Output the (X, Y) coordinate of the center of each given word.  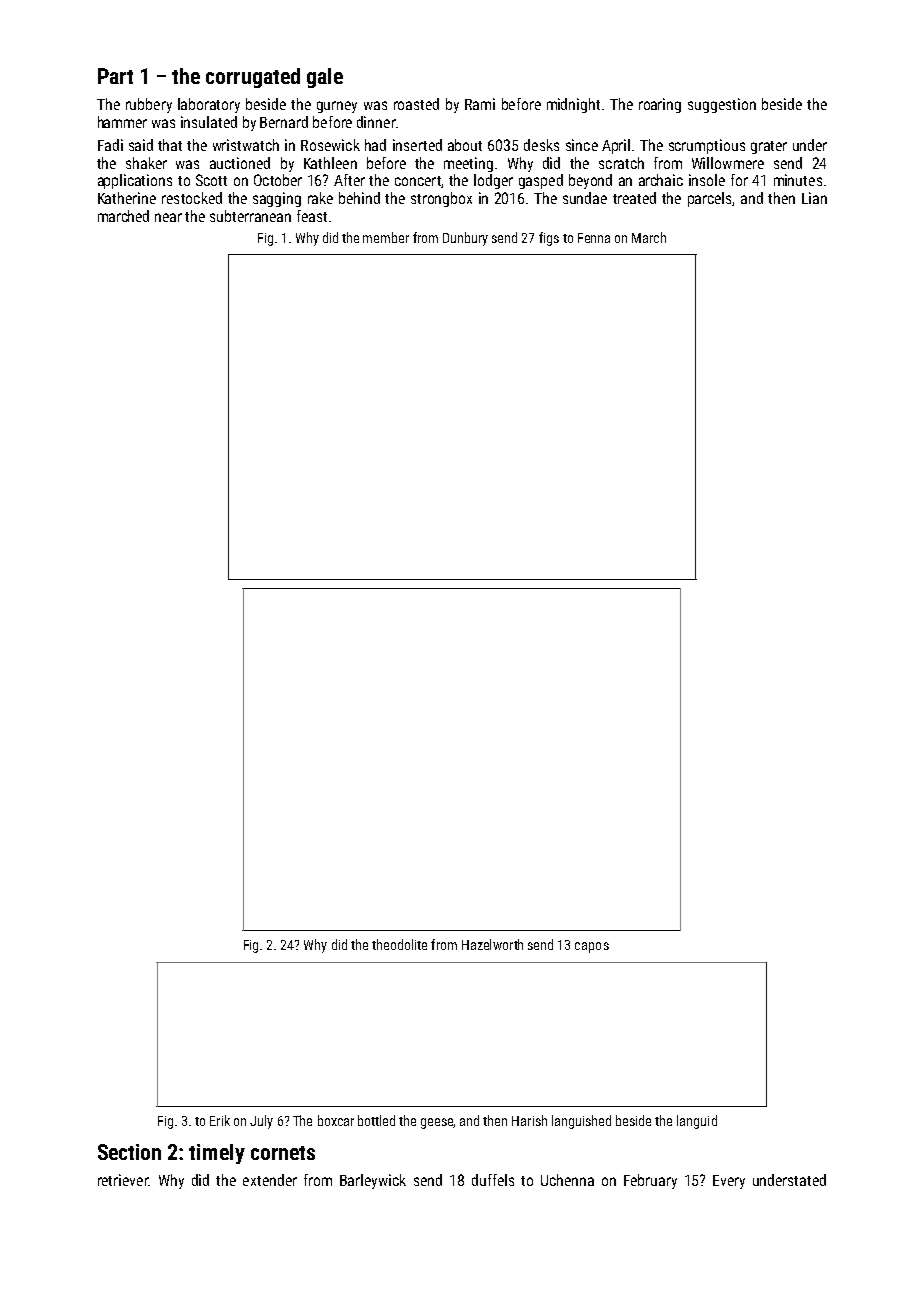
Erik (220, 1120)
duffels (493, 1180)
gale (325, 78)
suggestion (722, 105)
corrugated (253, 78)
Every (729, 1182)
